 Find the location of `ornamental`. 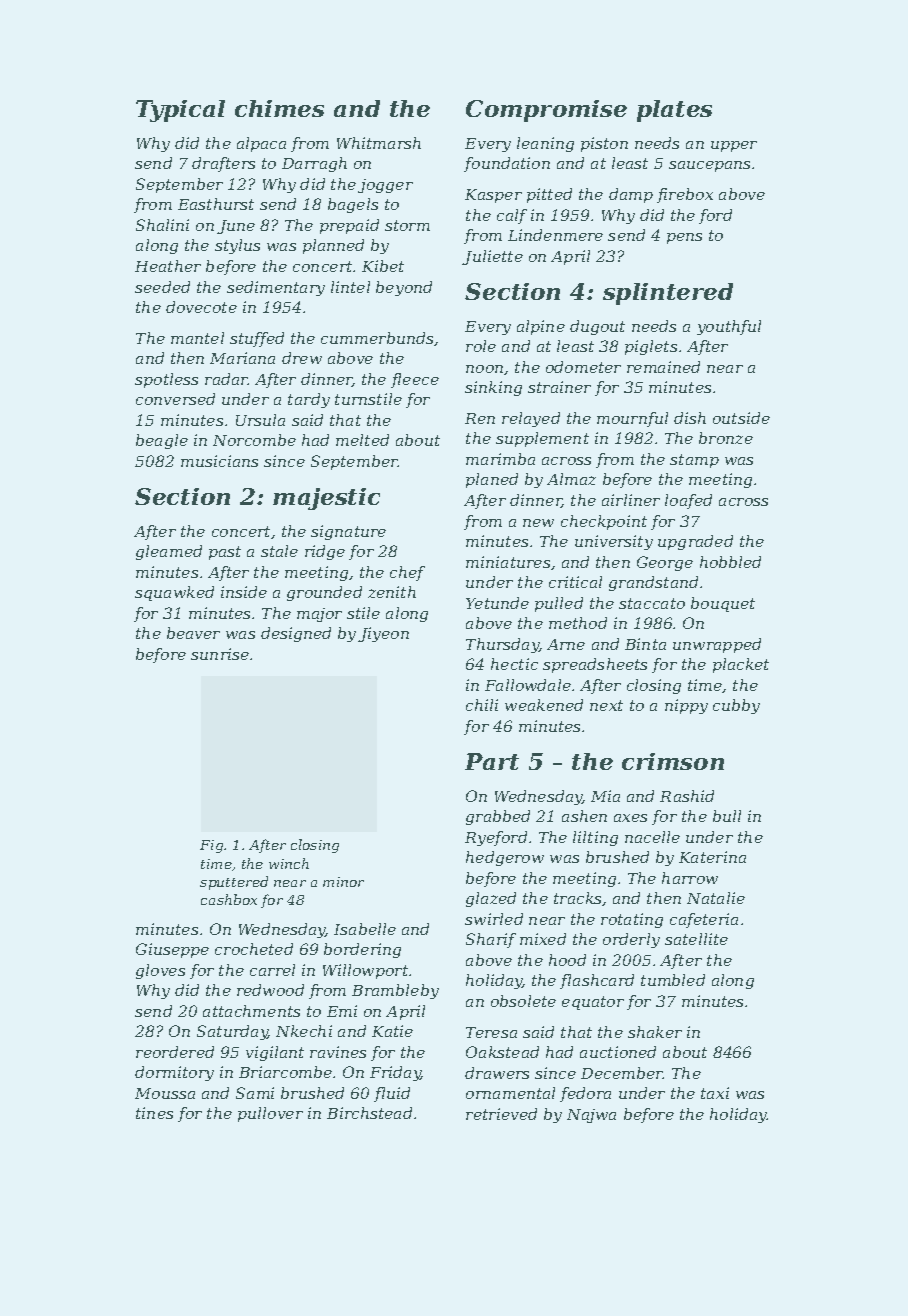

ornamental is located at coordinates (510, 1093).
